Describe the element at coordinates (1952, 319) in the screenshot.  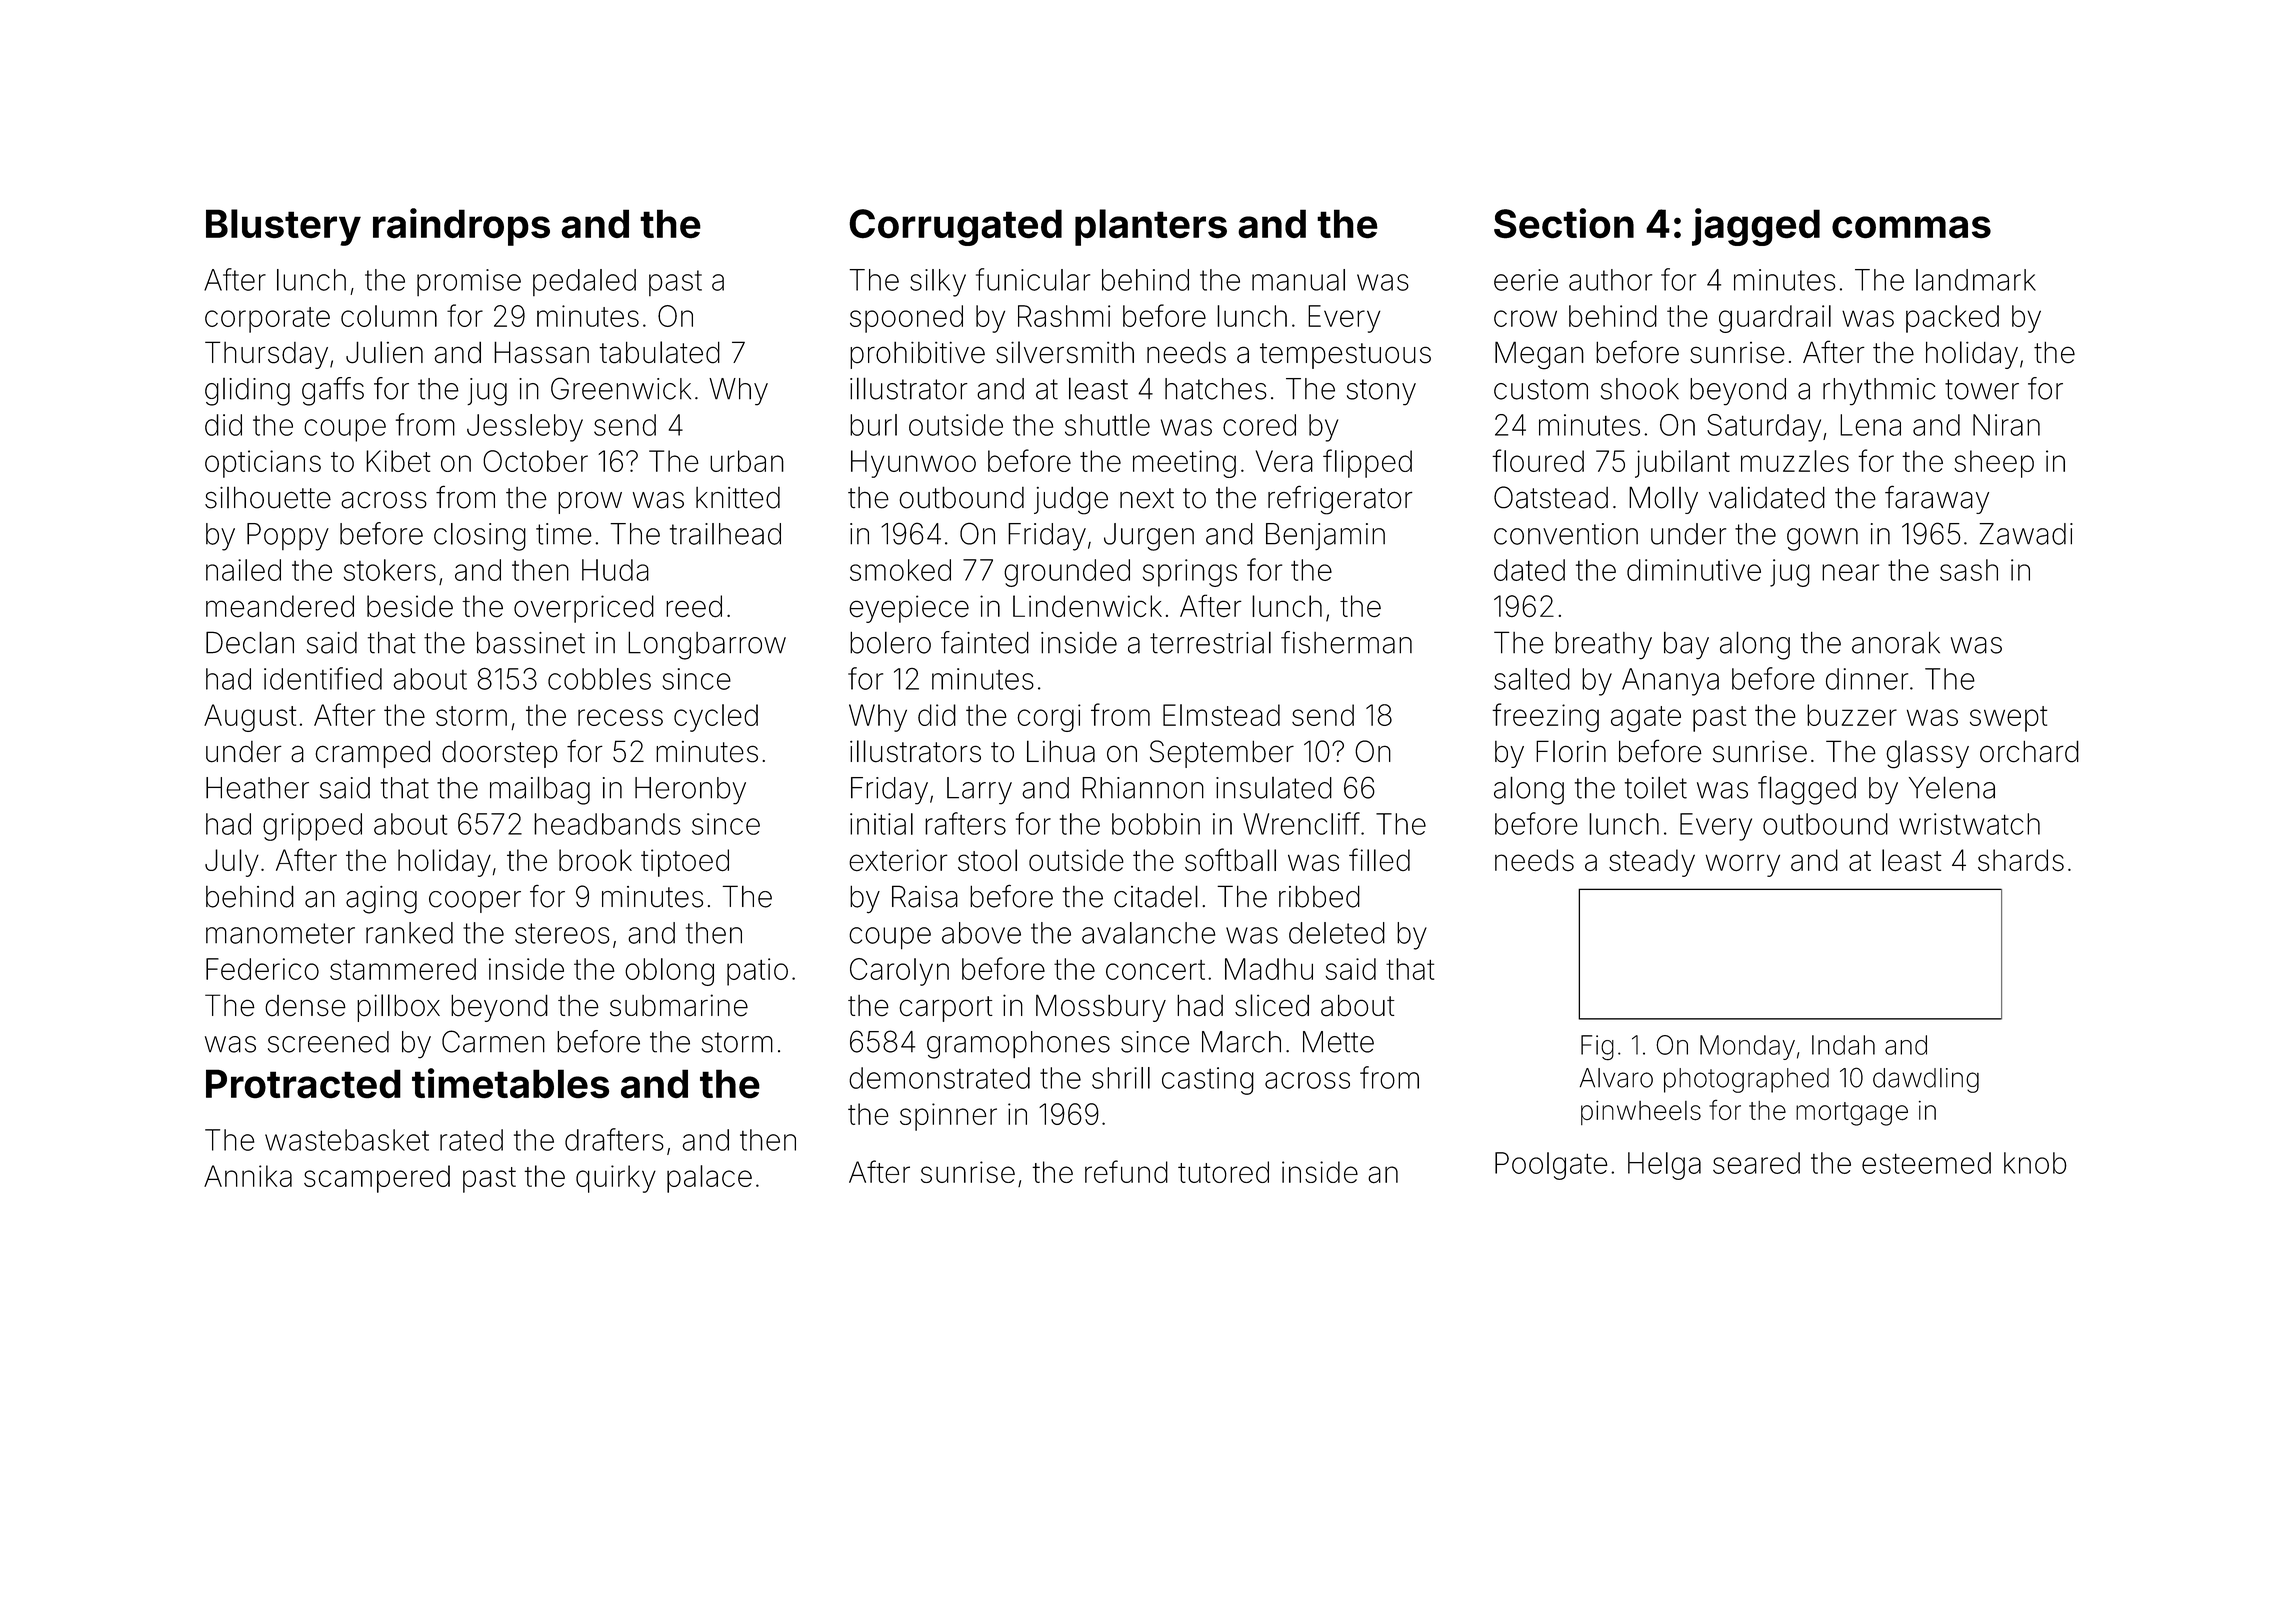
I see `packed` at that location.
